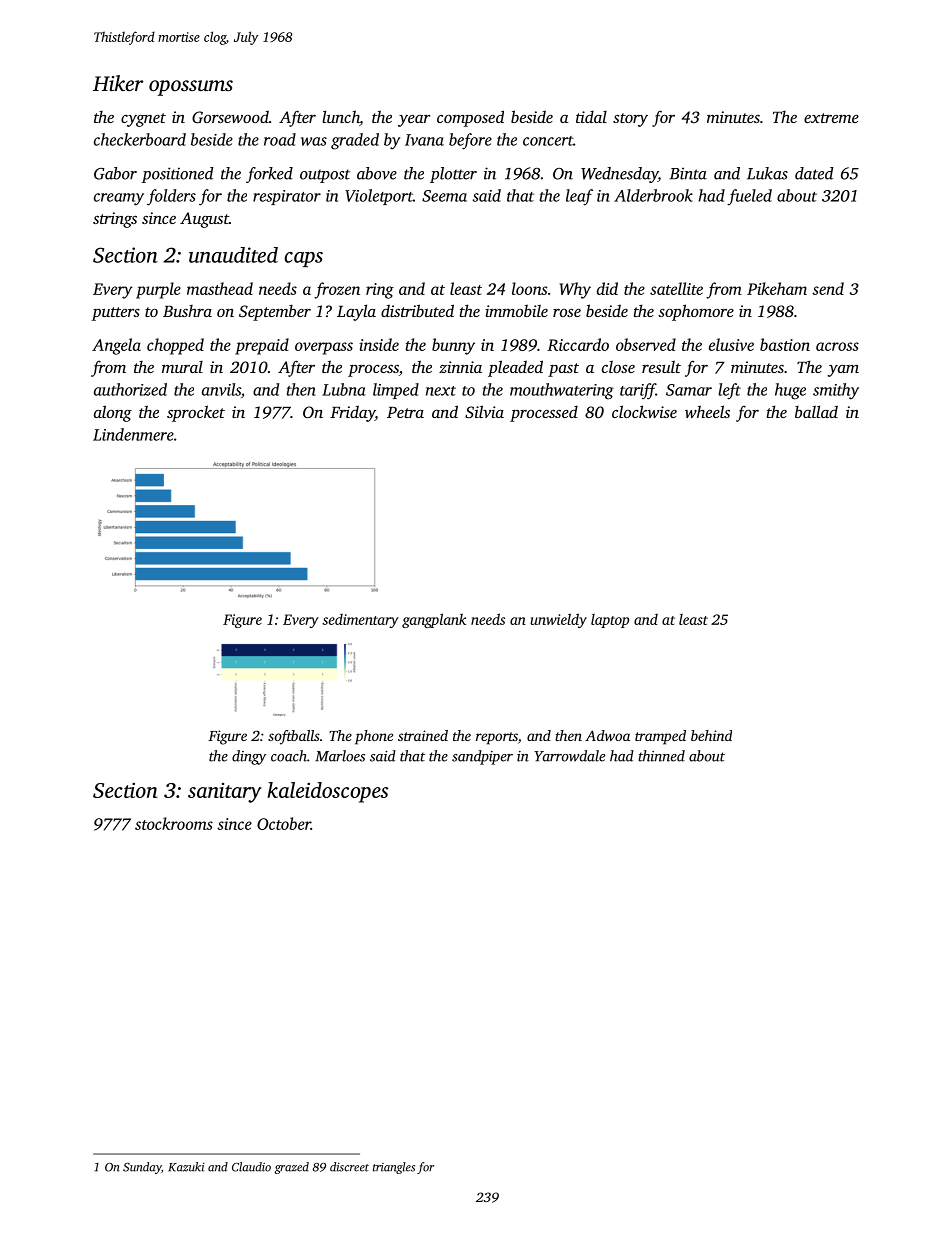 The width and height of the page is (952, 1233). I want to click on discreet, so click(349, 1167).
